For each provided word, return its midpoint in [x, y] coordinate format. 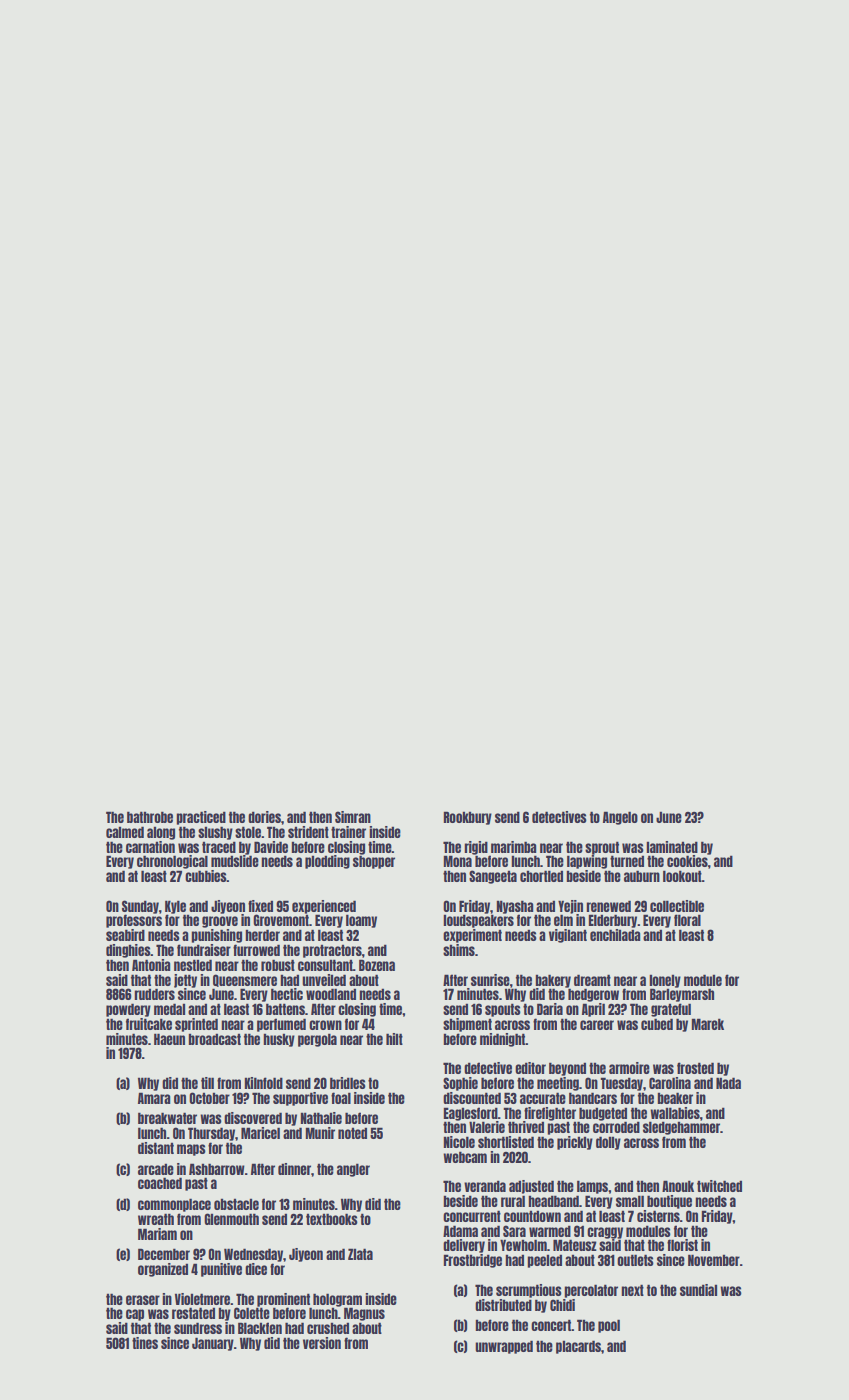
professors [134, 921]
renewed [608, 906]
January [213, 1344]
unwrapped [504, 1347]
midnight [503, 1040]
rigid [476, 848]
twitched [719, 1186]
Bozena [377, 965]
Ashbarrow [217, 1169]
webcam [465, 1157]
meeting [558, 1084]
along [161, 833]
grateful [671, 1010]
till [207, 1083]
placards [578, 1347]
